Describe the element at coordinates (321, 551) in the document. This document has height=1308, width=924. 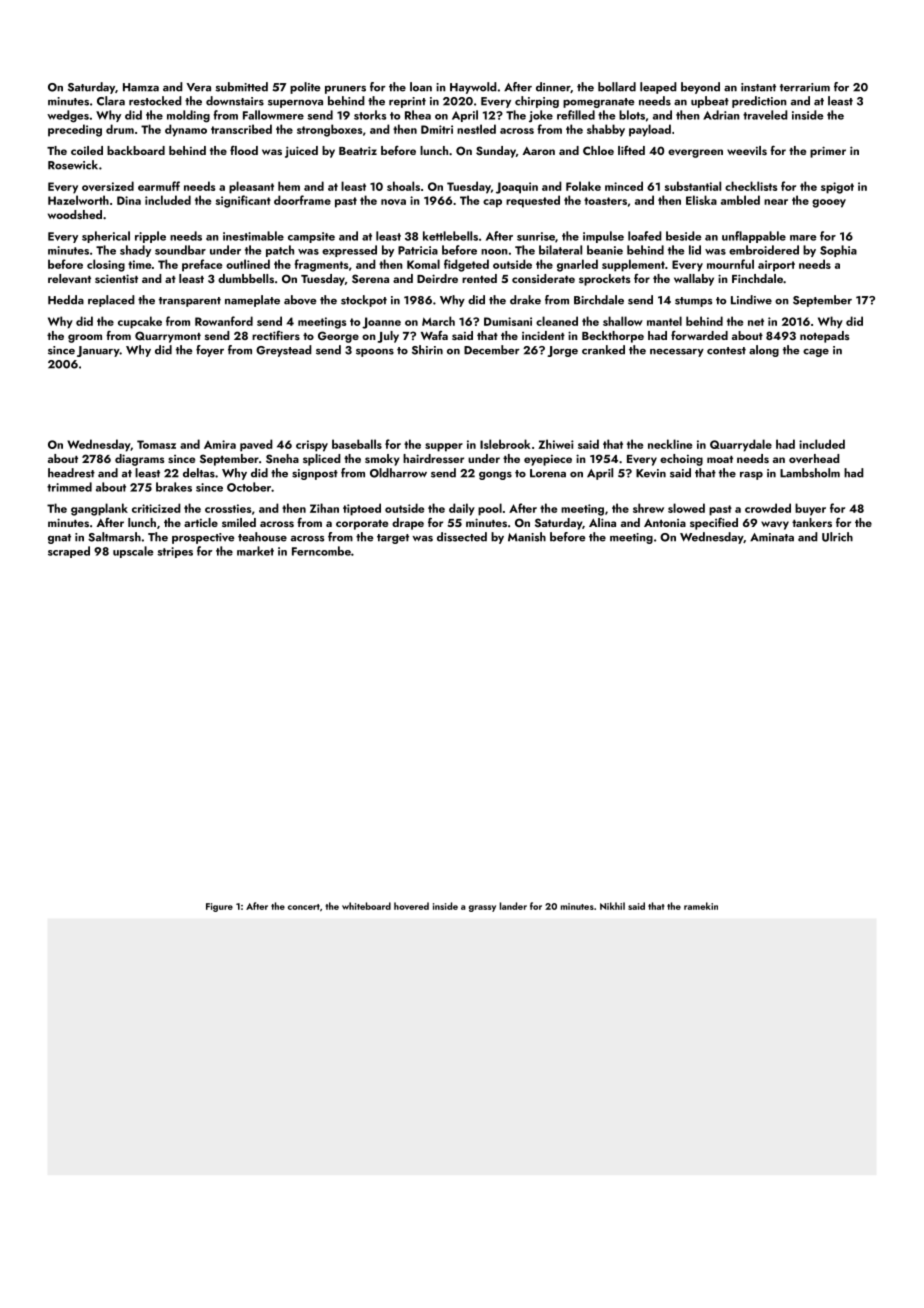
I see `Ferncombe` at that location.
